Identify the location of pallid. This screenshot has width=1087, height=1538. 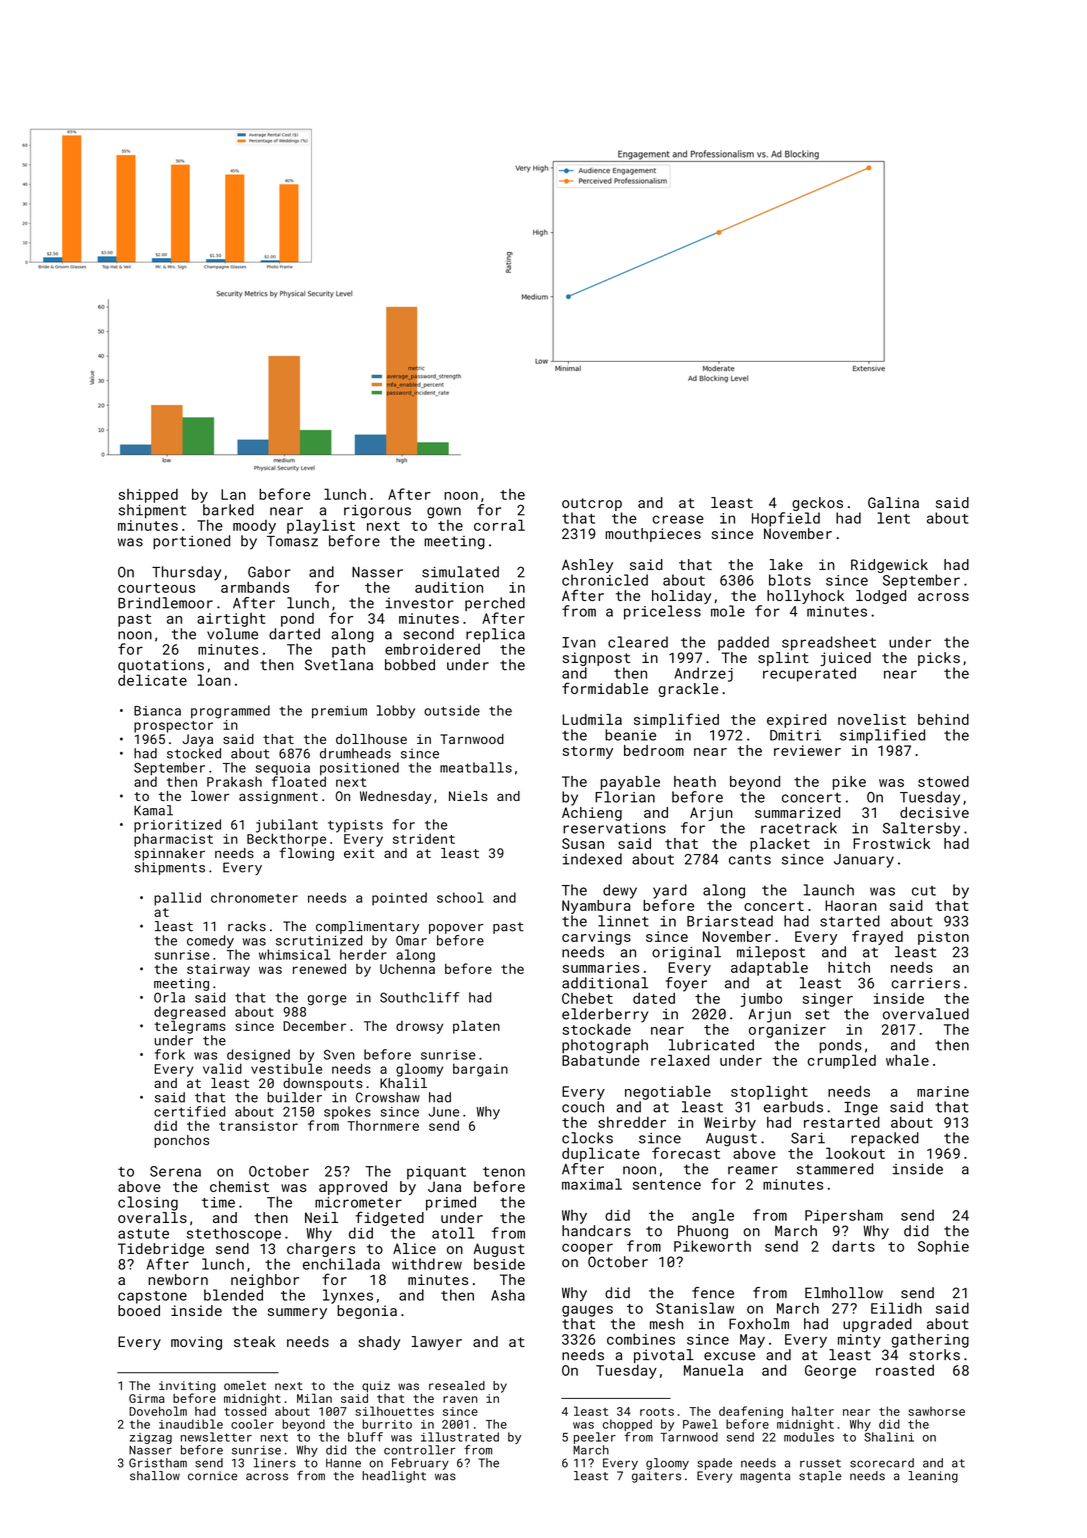
(177, 899).
